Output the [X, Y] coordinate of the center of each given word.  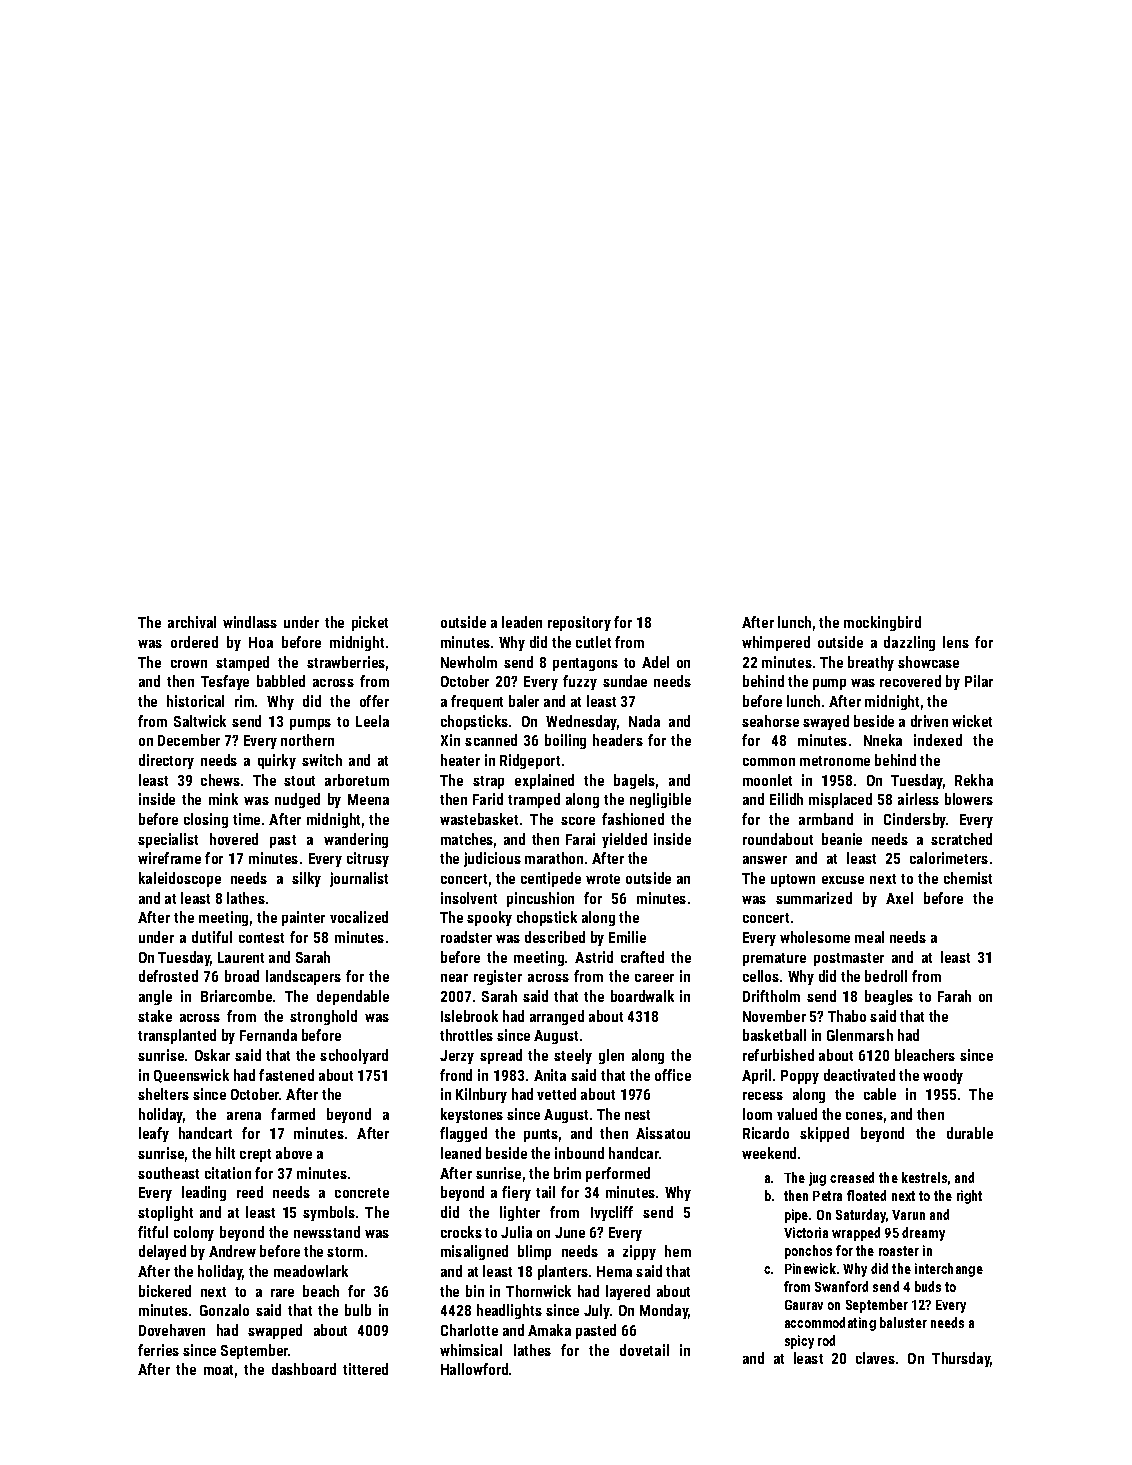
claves [875, 1358]
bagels [634, 781]
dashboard [304, 1369]
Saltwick [200, 721]
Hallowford [474, 1369]
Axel [899, 898]
